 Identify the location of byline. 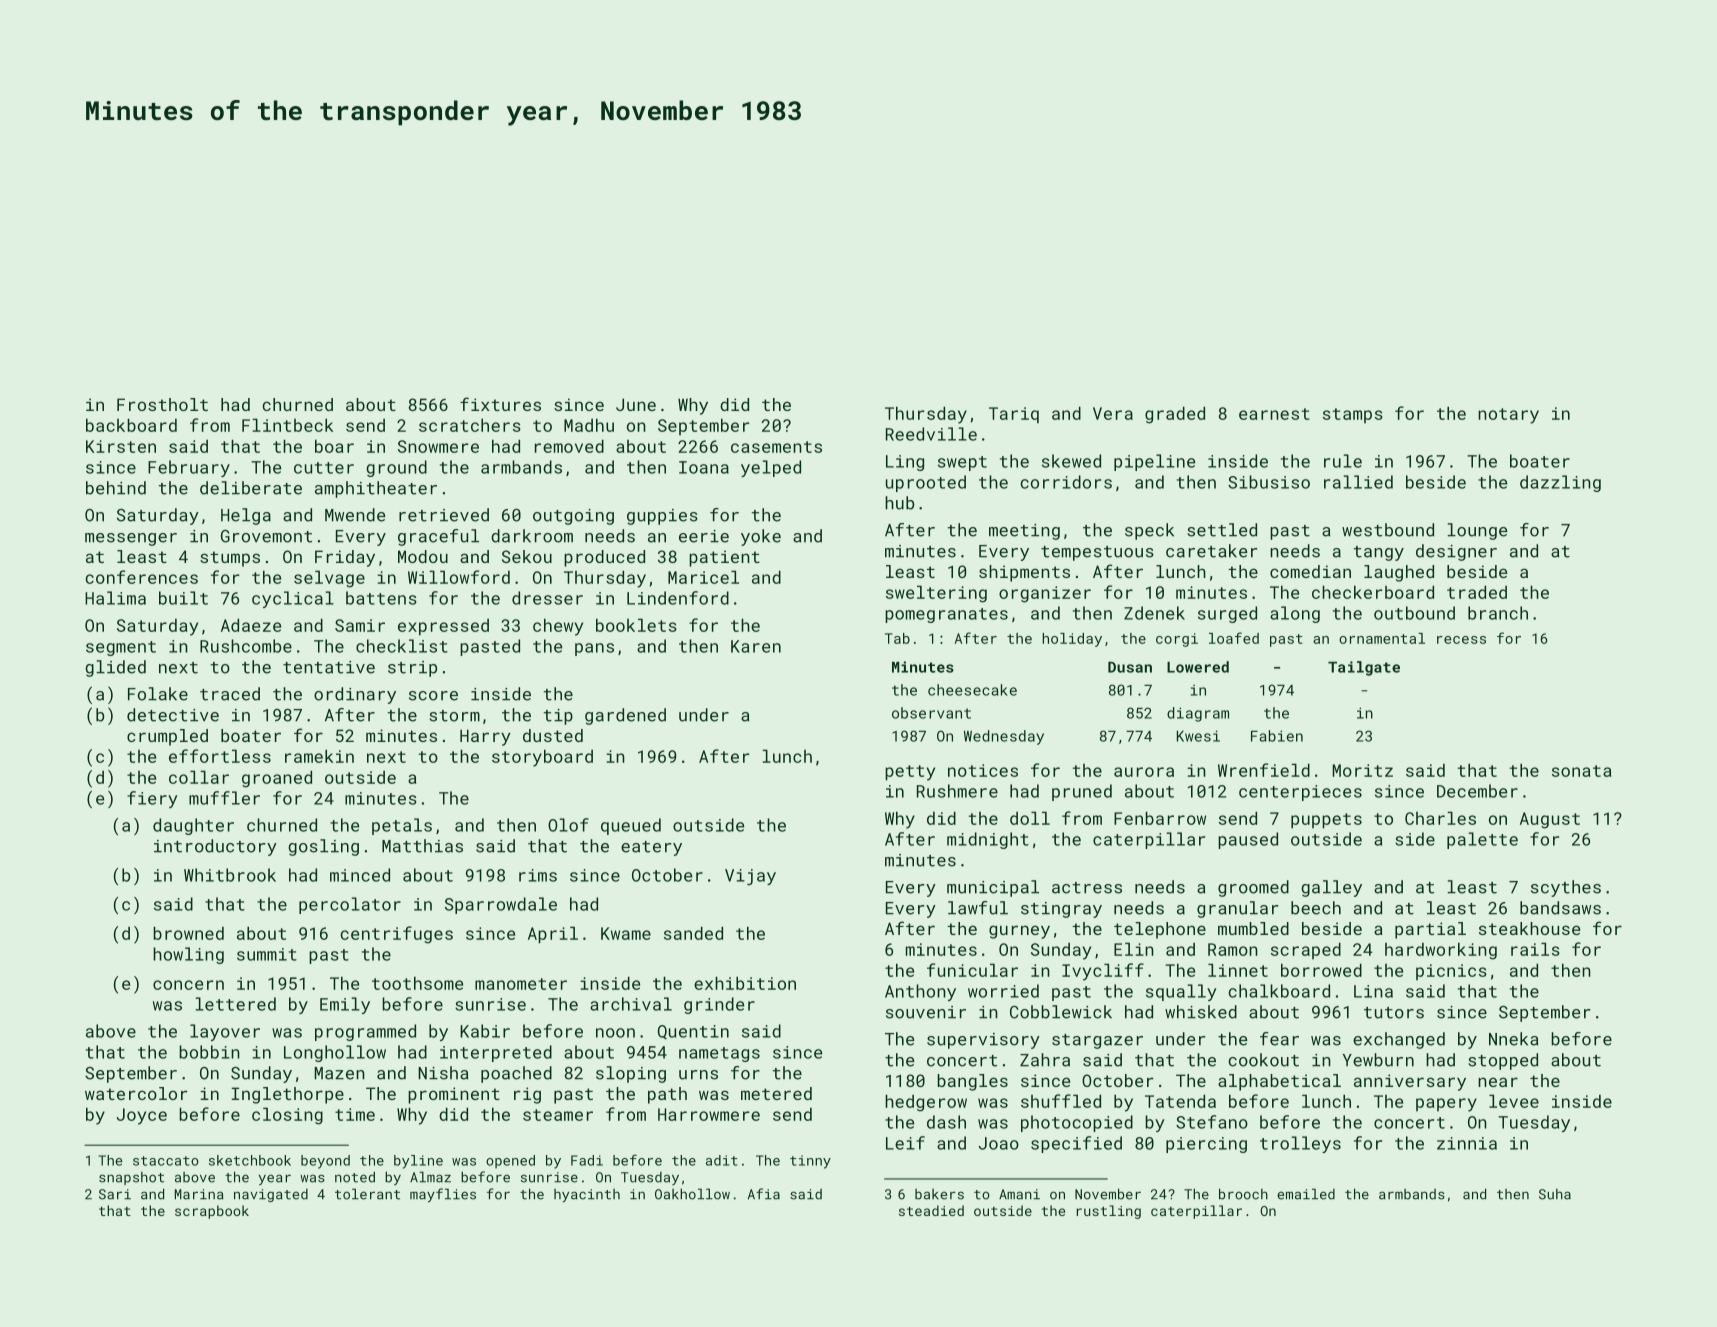
(418, 1162).
